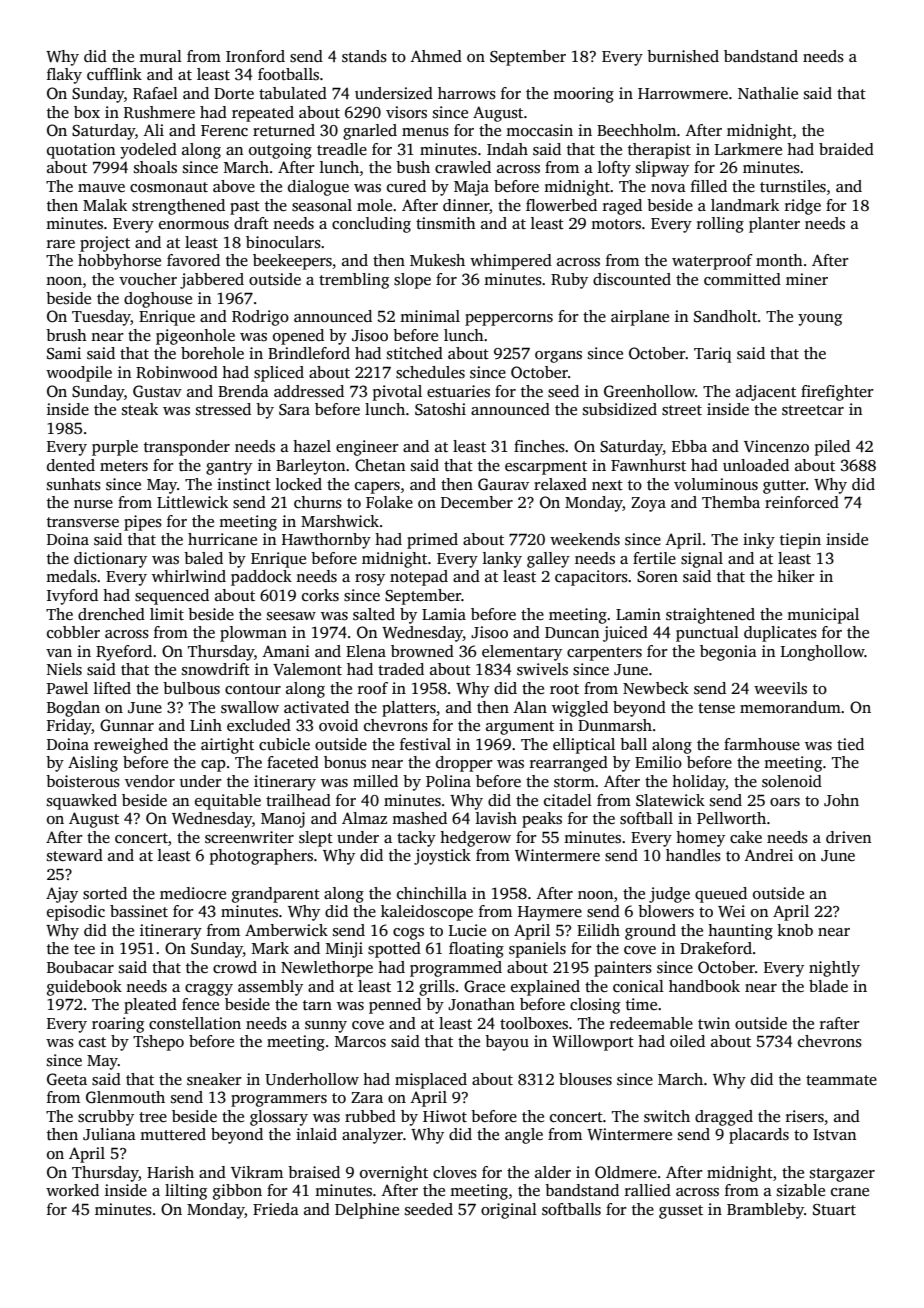 This screenshot has width=924, height=1308. I want to click on cogs, so click(408, 934).
